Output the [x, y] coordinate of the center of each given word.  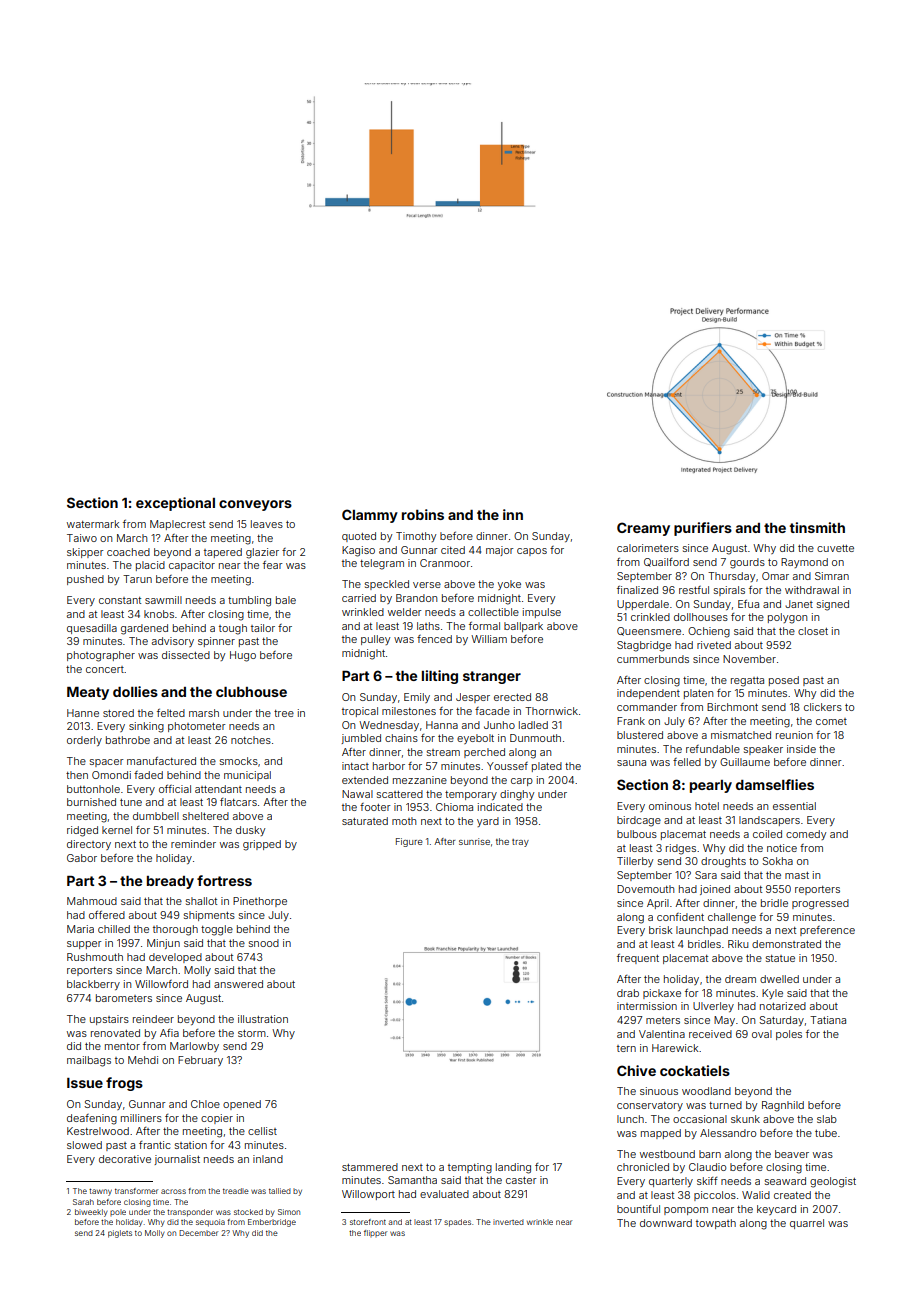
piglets [120, 1234]
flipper [375, 1233]
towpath [716, 1224]
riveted [714, 645]
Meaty [88, 693]
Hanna [442, 725]
